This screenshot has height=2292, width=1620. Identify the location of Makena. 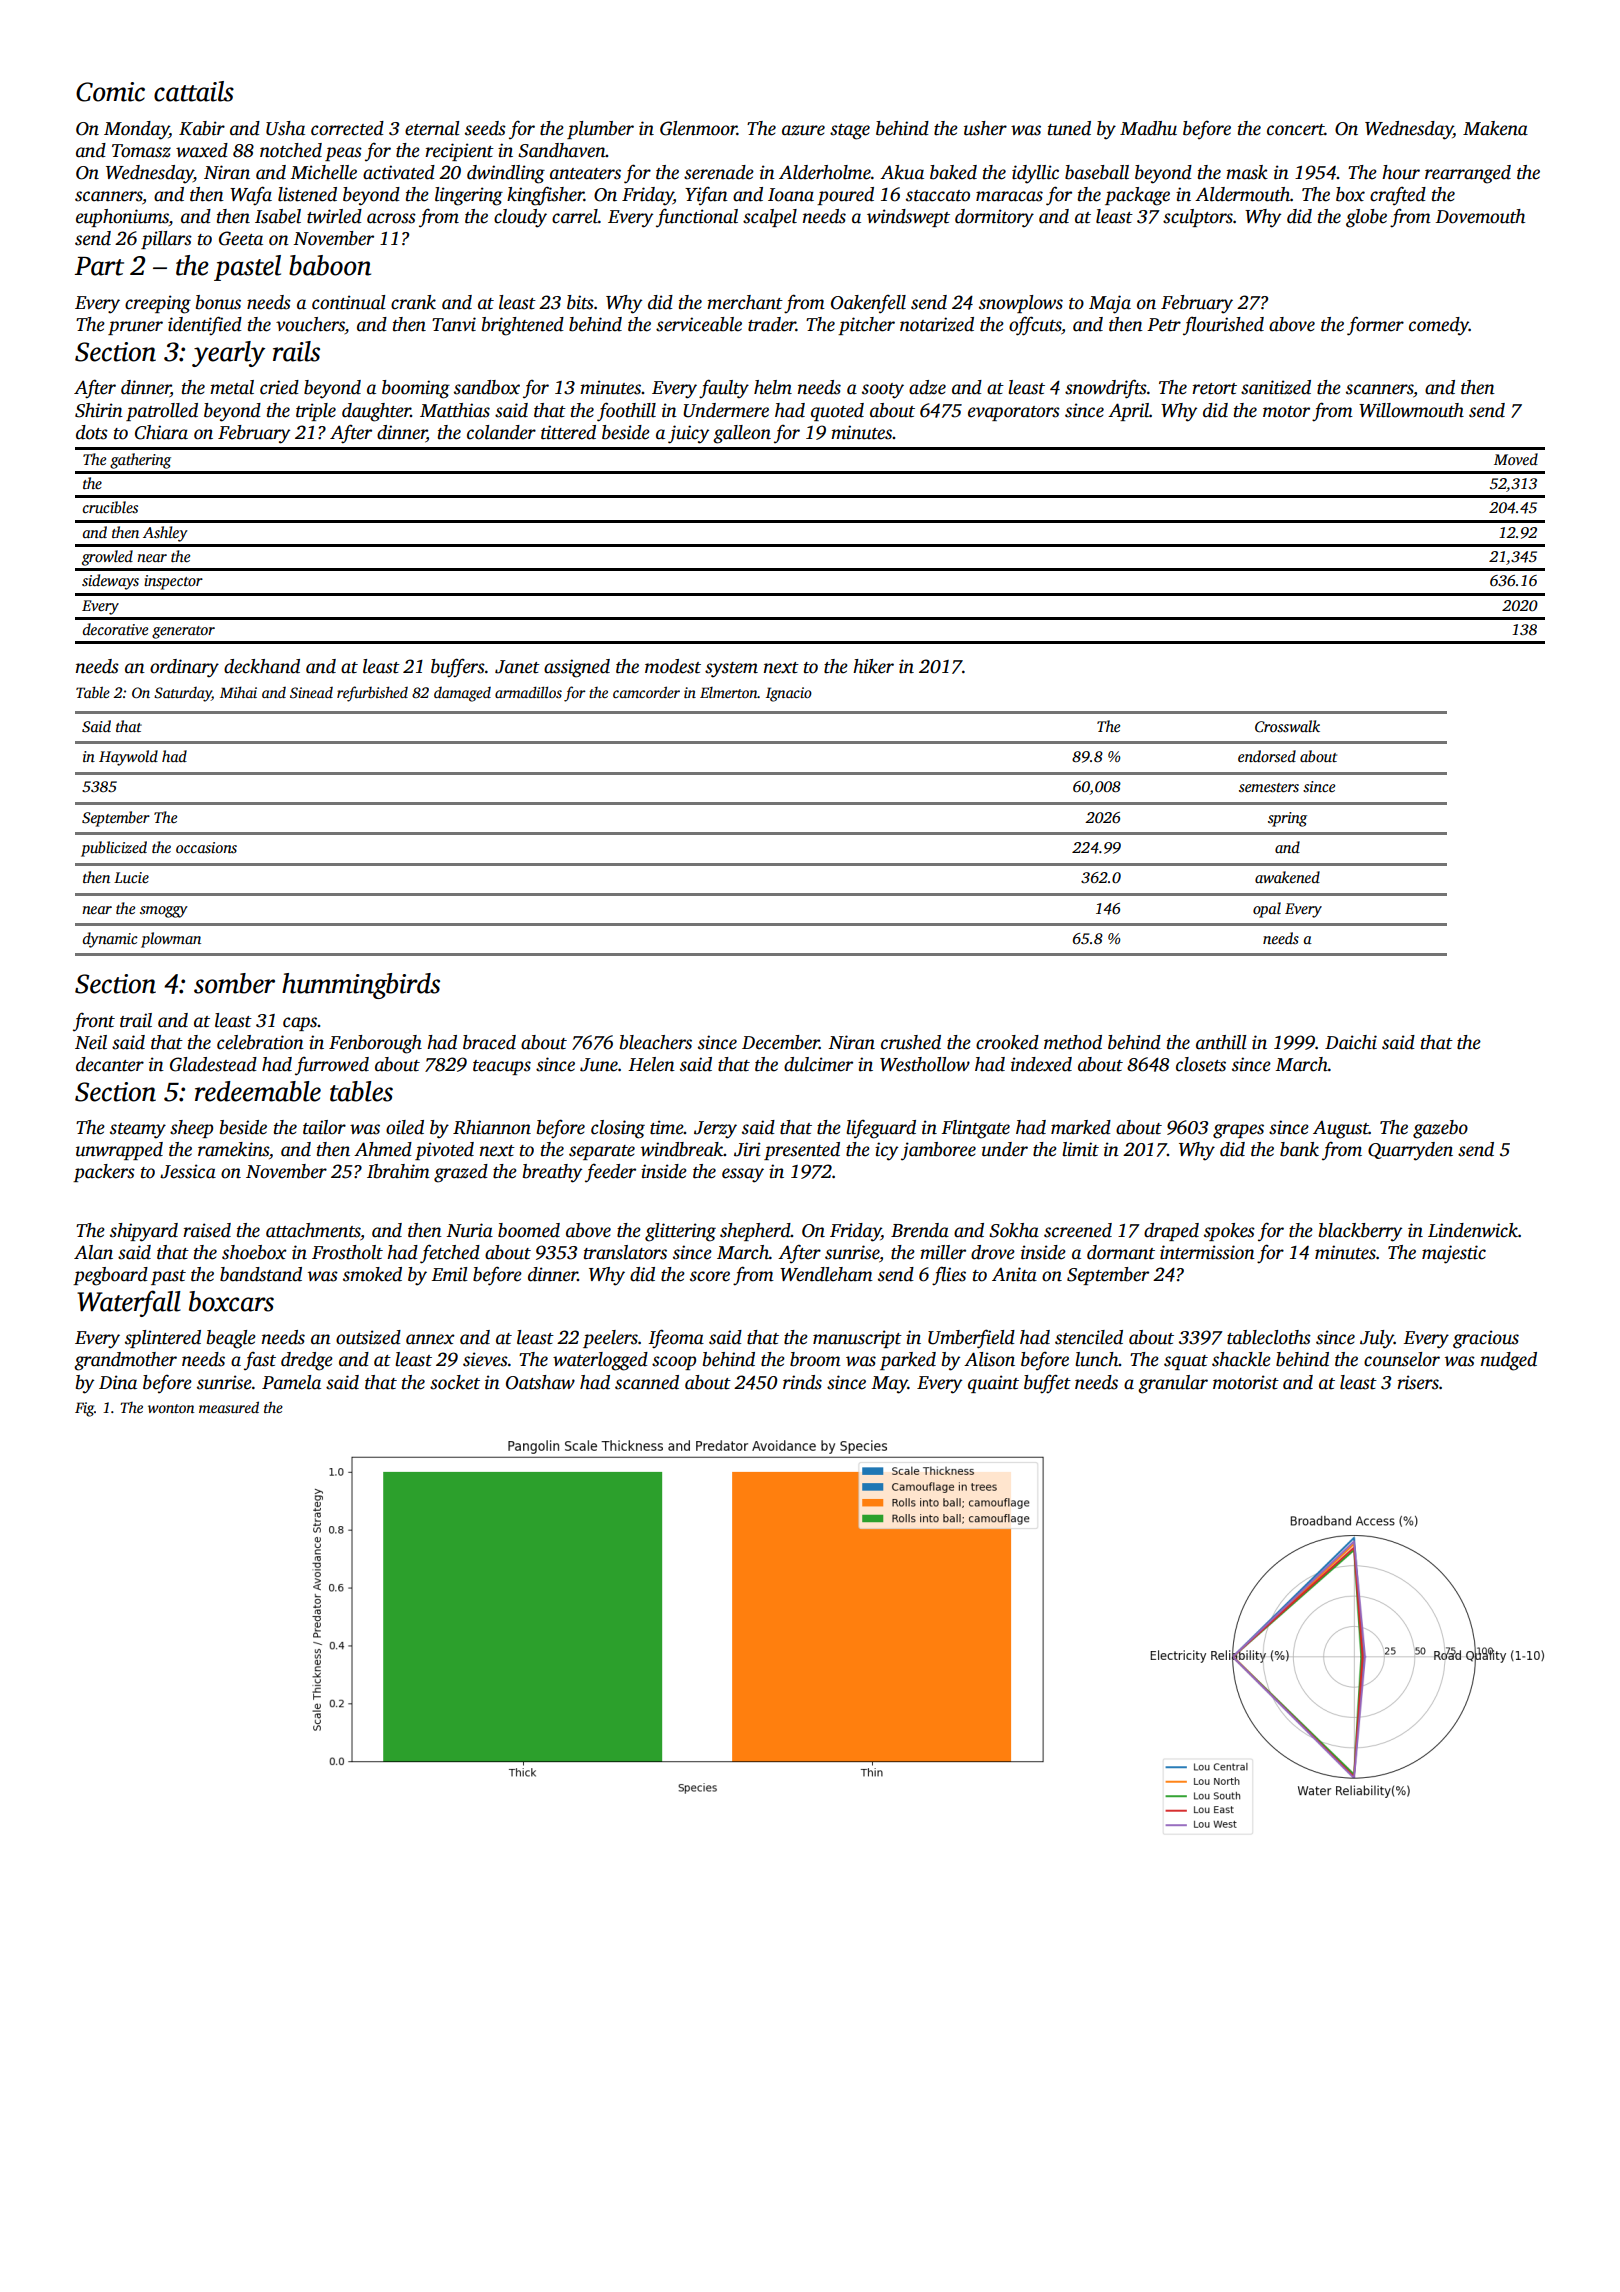
(1495, 128).
